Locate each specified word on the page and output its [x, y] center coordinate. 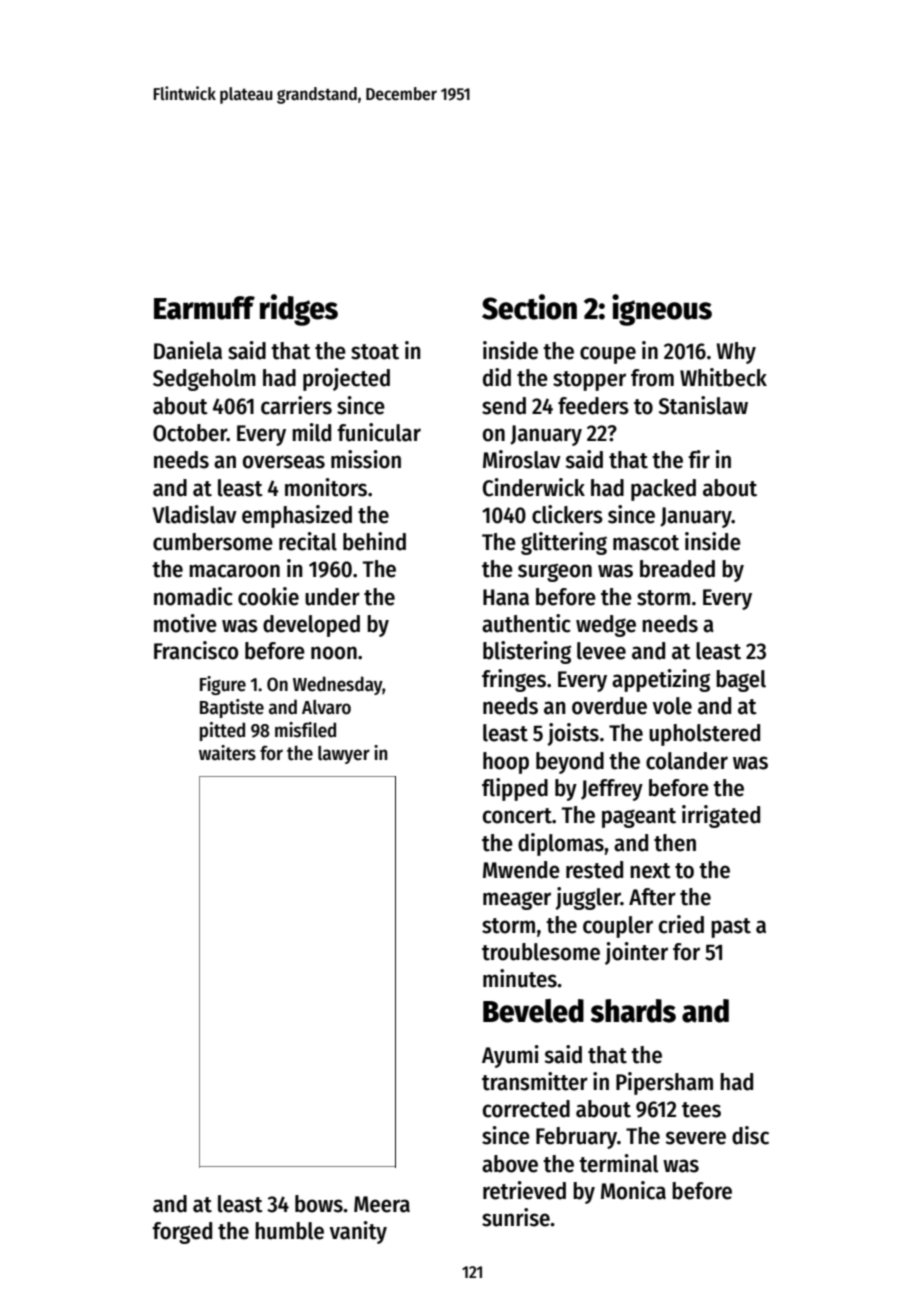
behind [374, 541]
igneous [662, 310]
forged [182, 1233]
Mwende [521, 870]
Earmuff [204, 308]
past [731, 928]
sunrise [516, 1217]
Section [529, 307]
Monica [633, 1190]
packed [663, 490]
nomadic [193, 596]
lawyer [344, 755]
